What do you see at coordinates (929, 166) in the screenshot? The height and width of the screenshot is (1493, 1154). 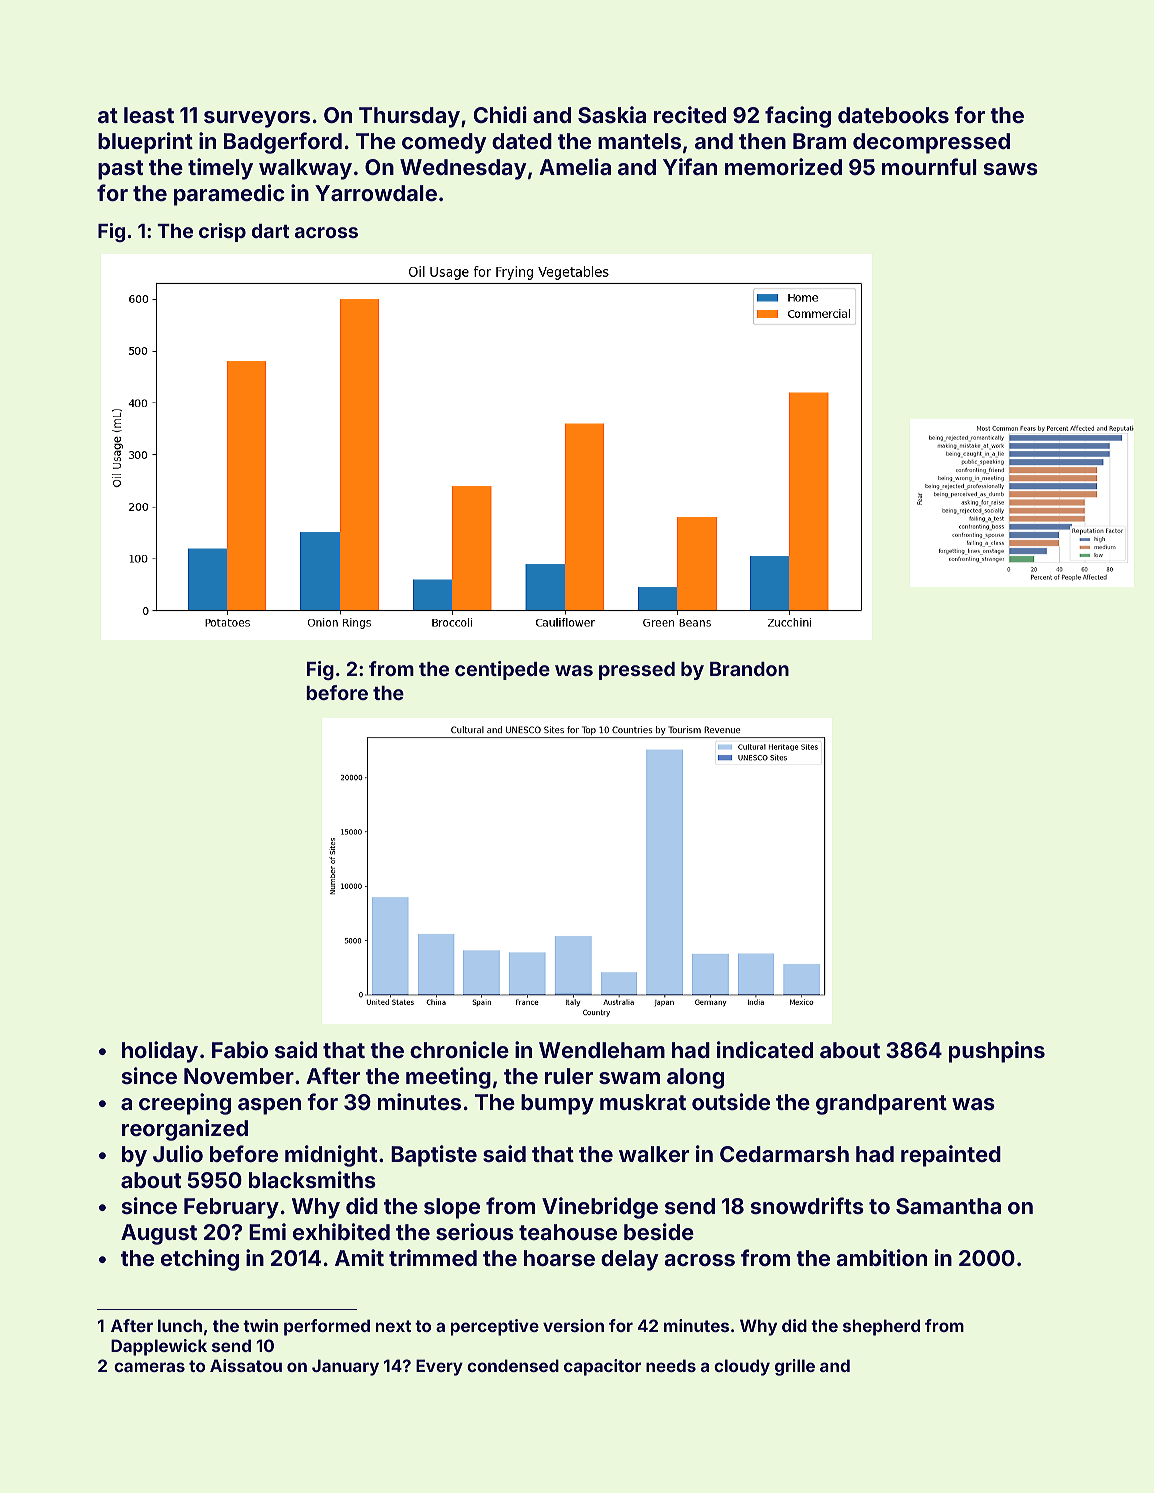 I see `mournful` at bounding box center [929, 166].
